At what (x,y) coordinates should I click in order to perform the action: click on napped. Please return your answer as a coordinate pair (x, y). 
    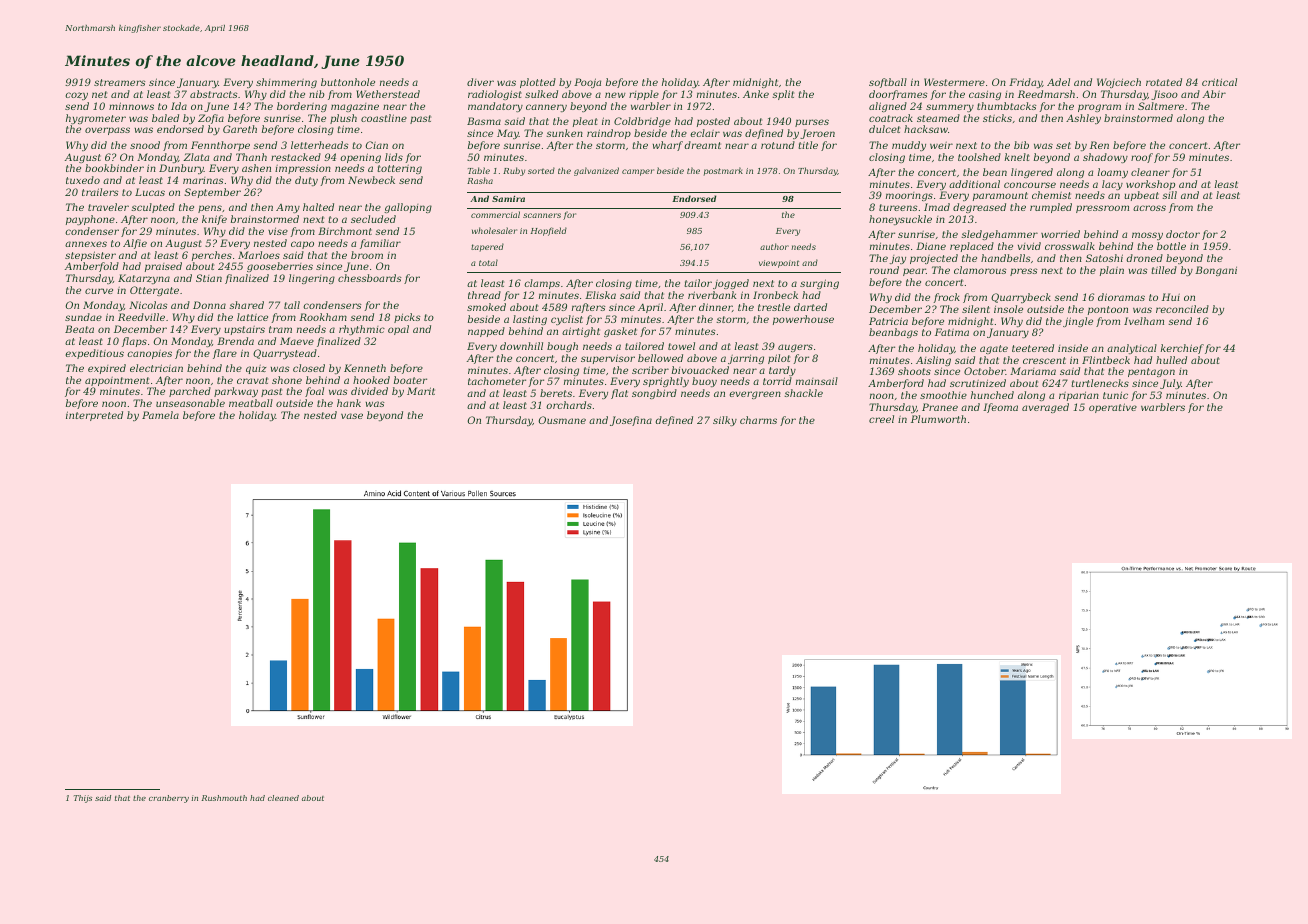
    Looking at the image, I should click on (486, 332).
